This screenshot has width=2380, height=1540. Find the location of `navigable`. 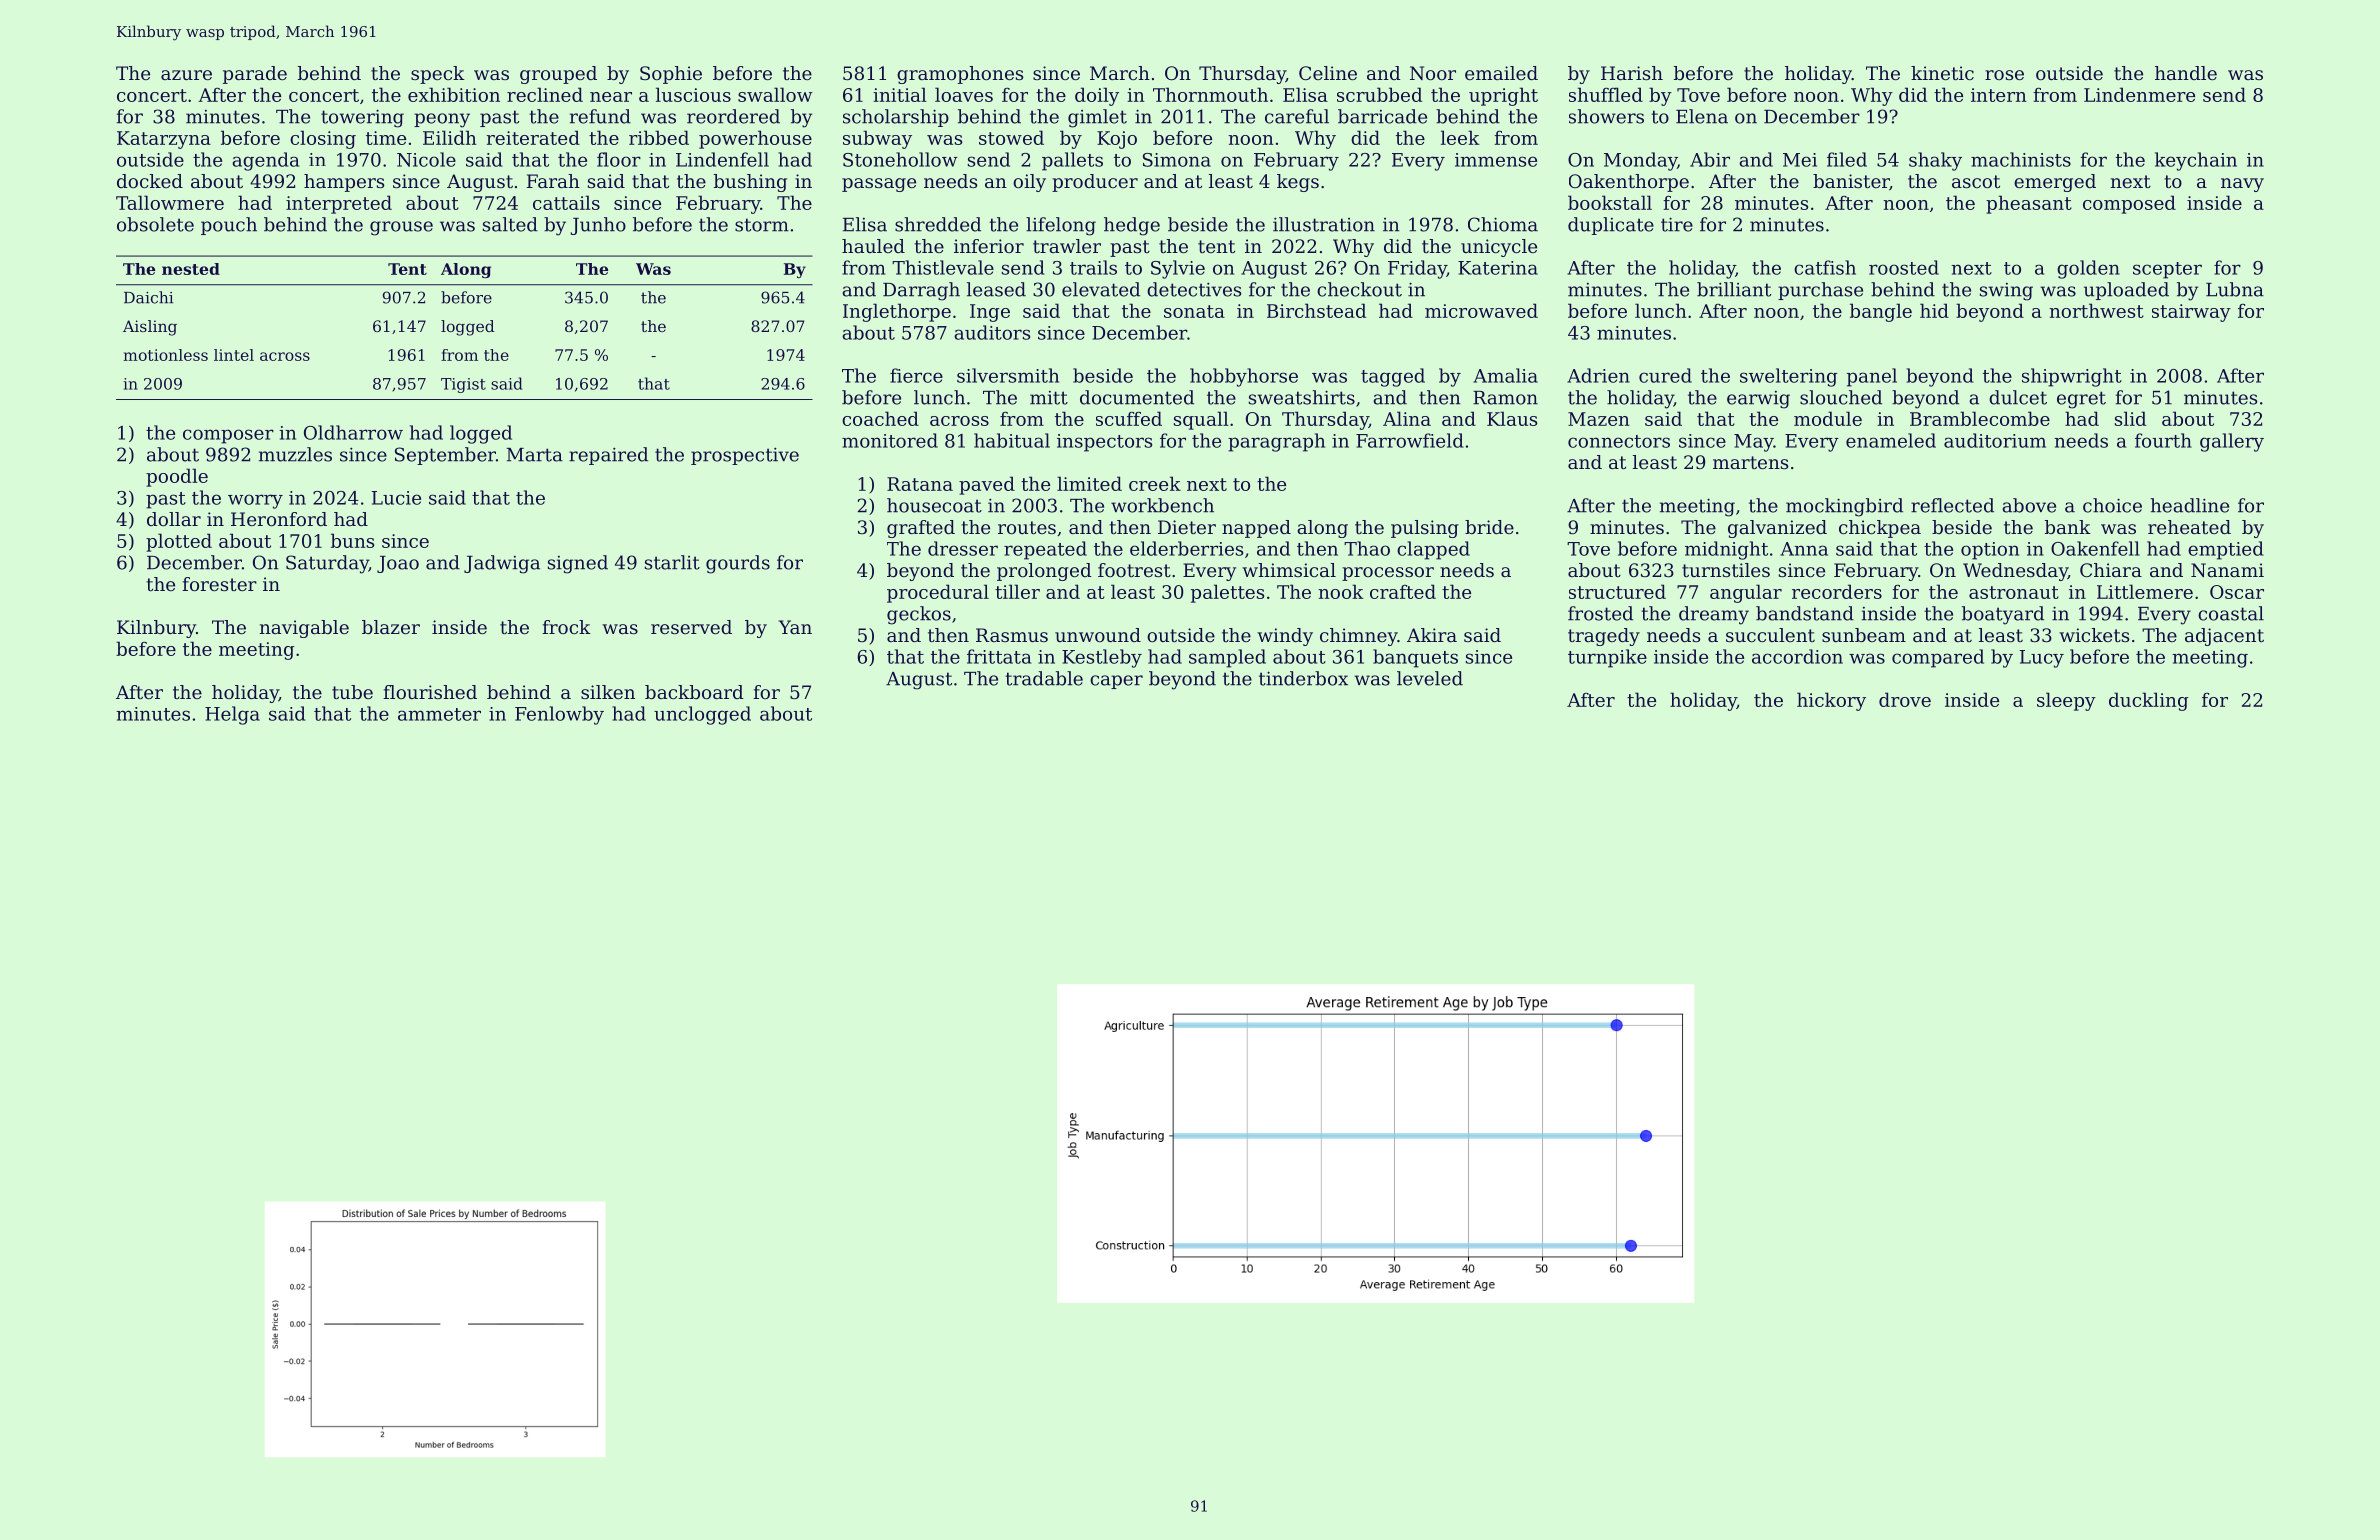

navigable is located at coordinates (304, 629).
